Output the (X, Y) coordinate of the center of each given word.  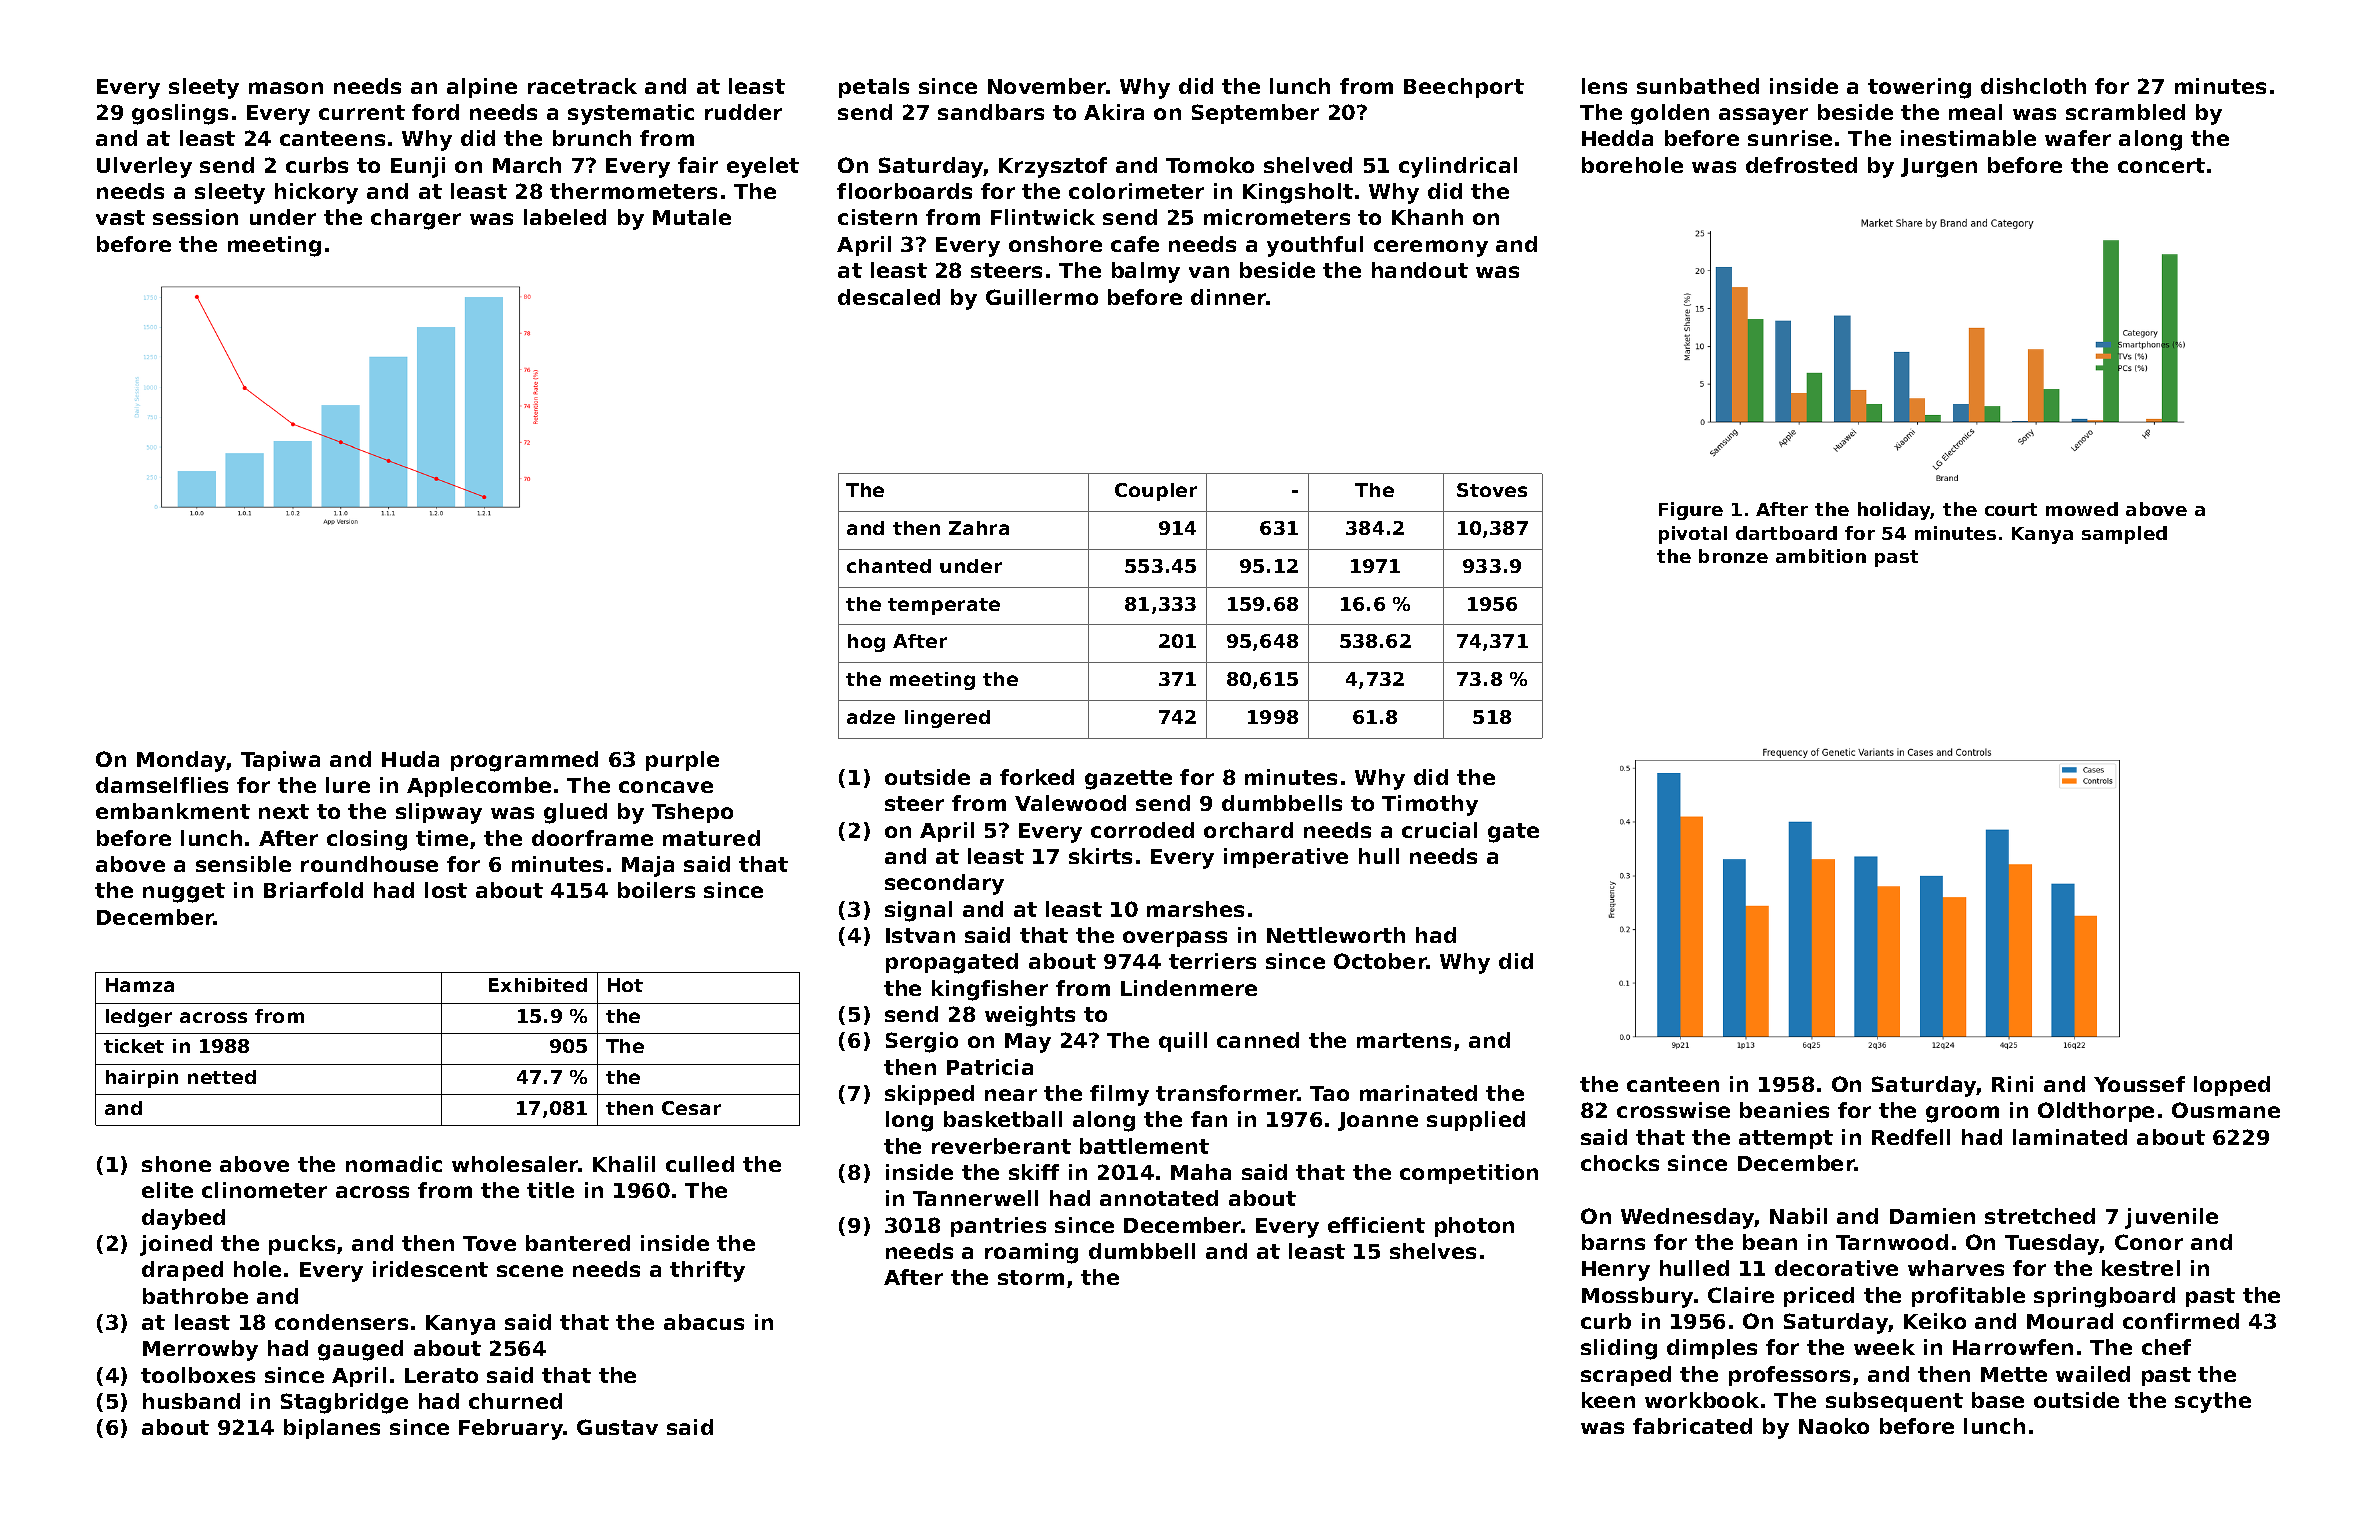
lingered (947, 719)
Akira (1114, 112)
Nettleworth (1336, 935)
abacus (704, 1322)
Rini (2012, 1084)
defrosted (1801, 165)
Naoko (1834, 1426)
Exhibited (538, 985)
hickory (316, 193)
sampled (2124, 535)
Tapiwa (280, 761)
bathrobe (195, 1296)
